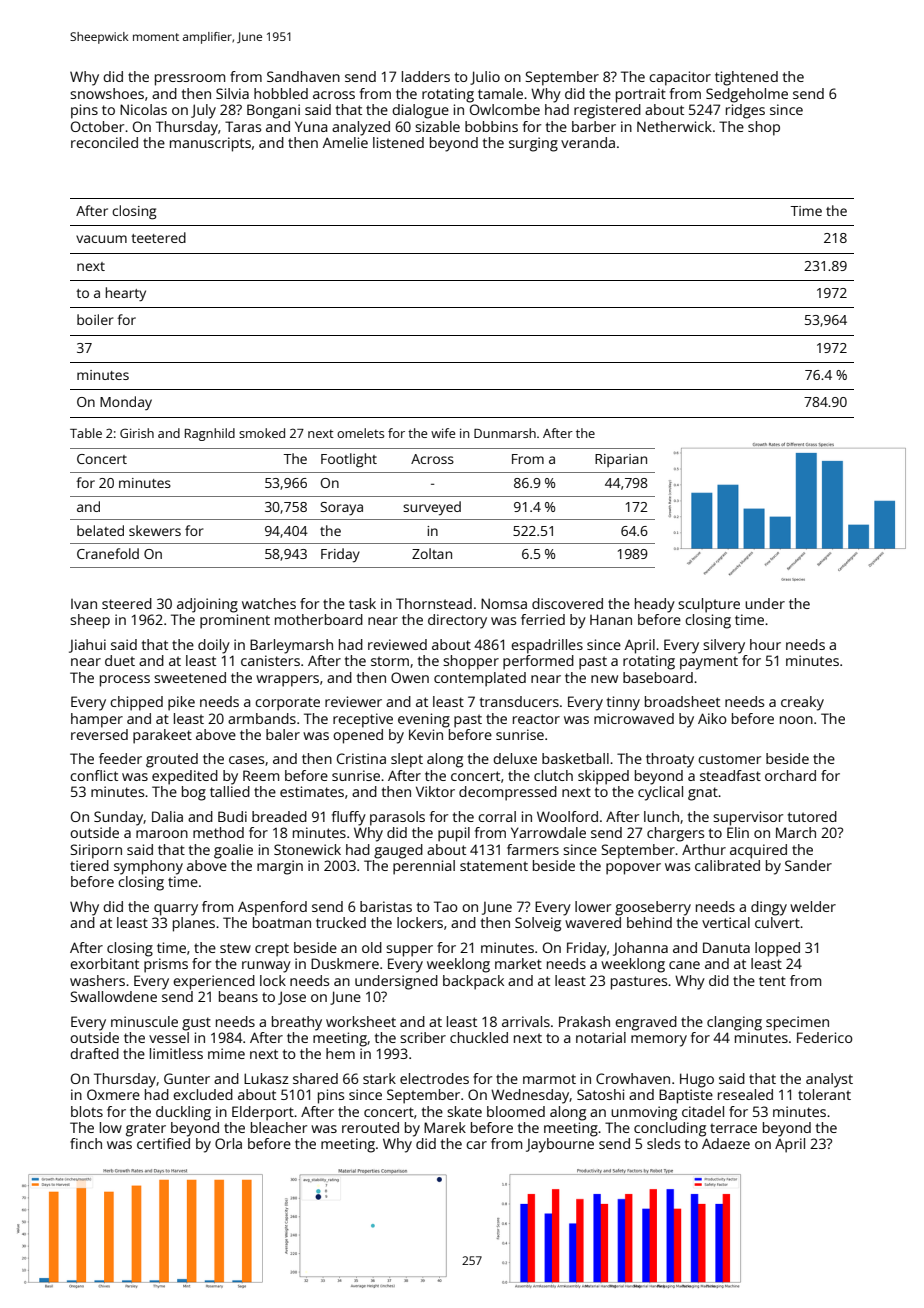 Image resolution: width=924 pixels, height=1308 pixels. Describe the element at coordinates (621, 460) in the document. I see `Riparian` at that location.
